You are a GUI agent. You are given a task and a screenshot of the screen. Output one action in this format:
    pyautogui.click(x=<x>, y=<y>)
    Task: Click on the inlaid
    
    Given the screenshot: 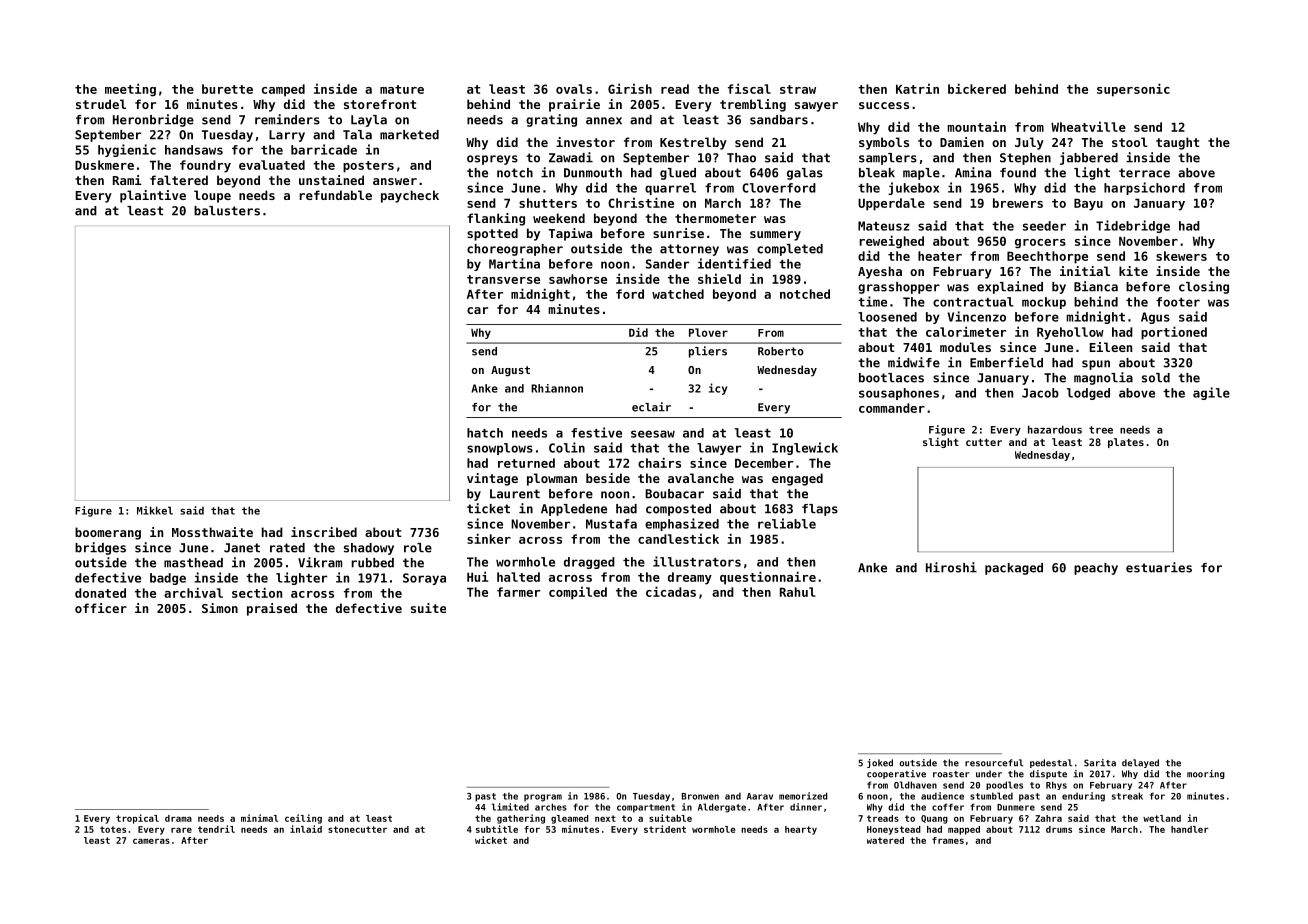 What is the action you would take?
    pyautogui.click(x=306, y=829)
